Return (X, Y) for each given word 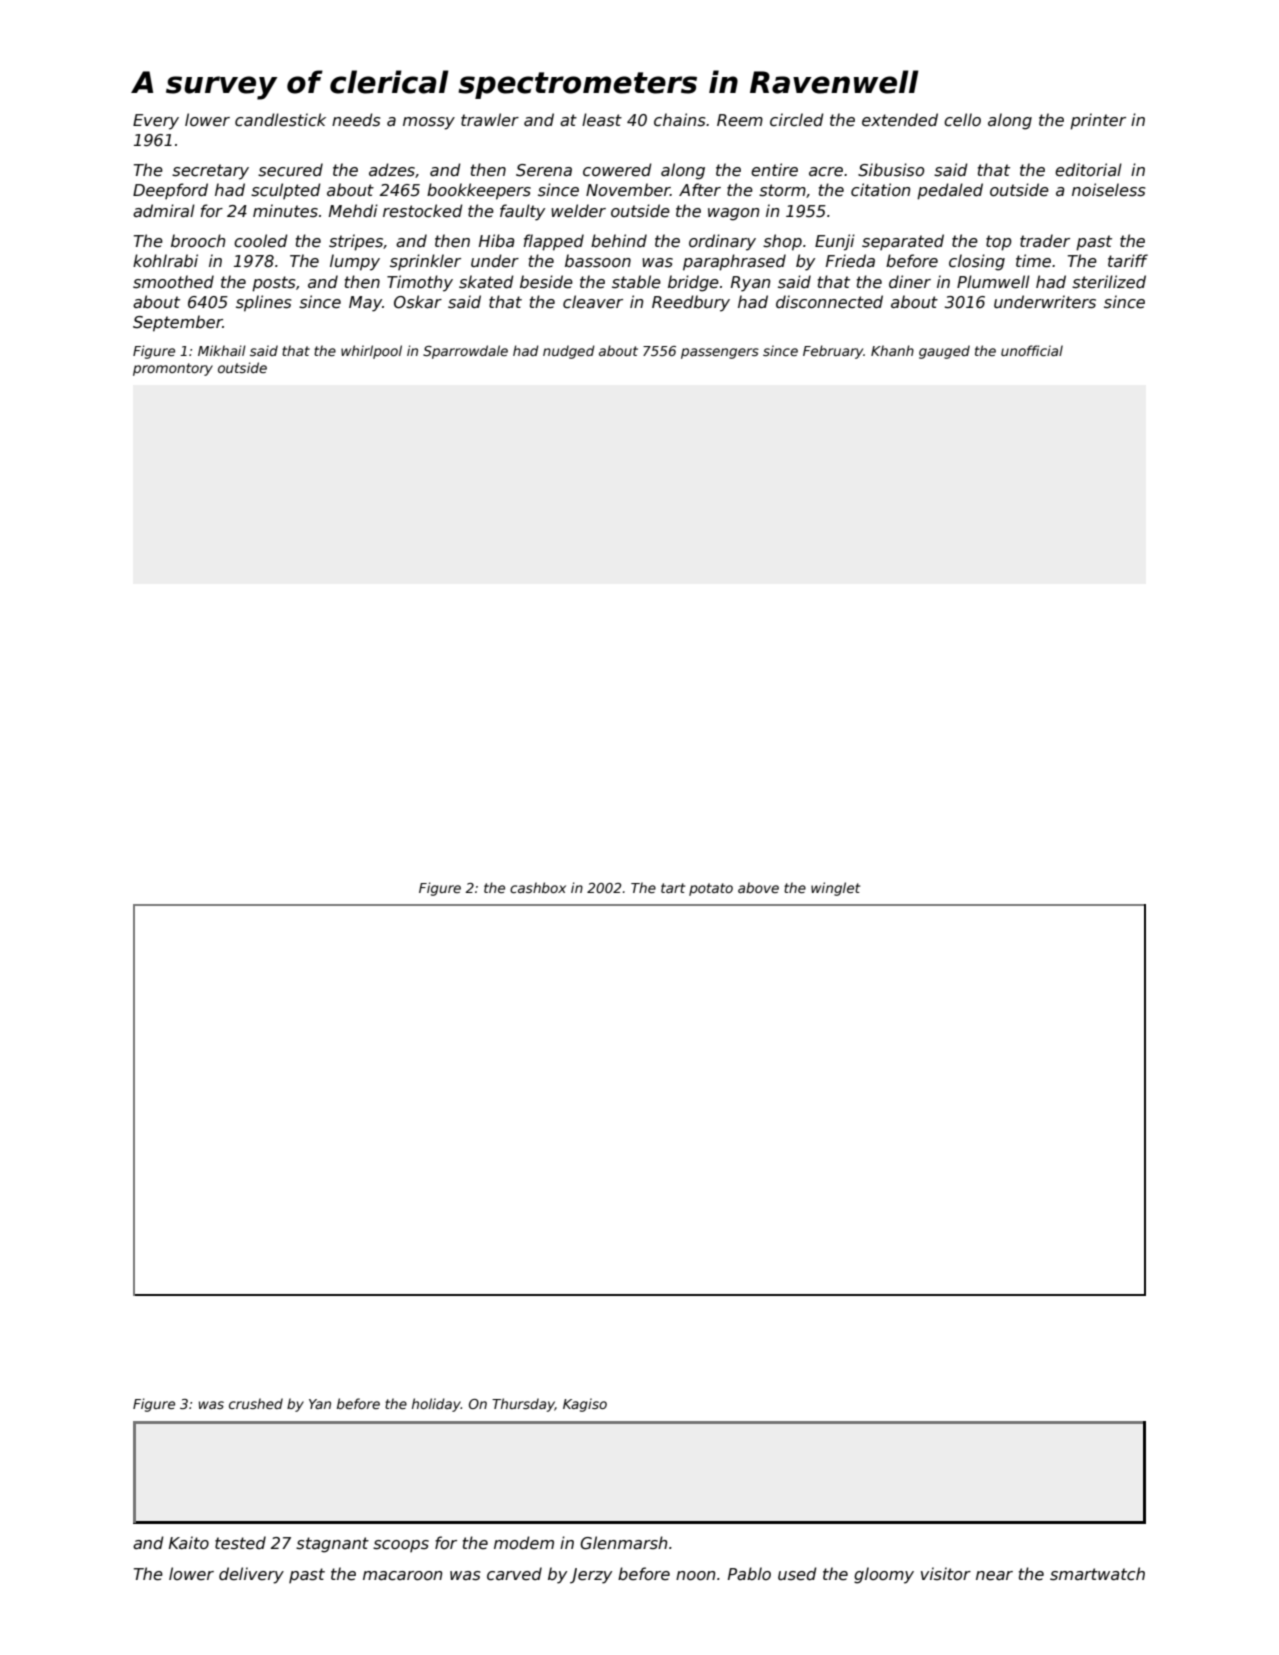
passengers (720, 353)
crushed (256, 1403)
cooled (261, 241)
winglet (835, 889)
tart (673, 888)
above (758, 887)
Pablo (749, 1573)
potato (711, 889)
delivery (251, 1575)
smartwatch (1097, 1574)
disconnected (829, 302)
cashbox (538, 887)
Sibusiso (891, 170)
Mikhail (222, 350)
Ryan (750, 284)
